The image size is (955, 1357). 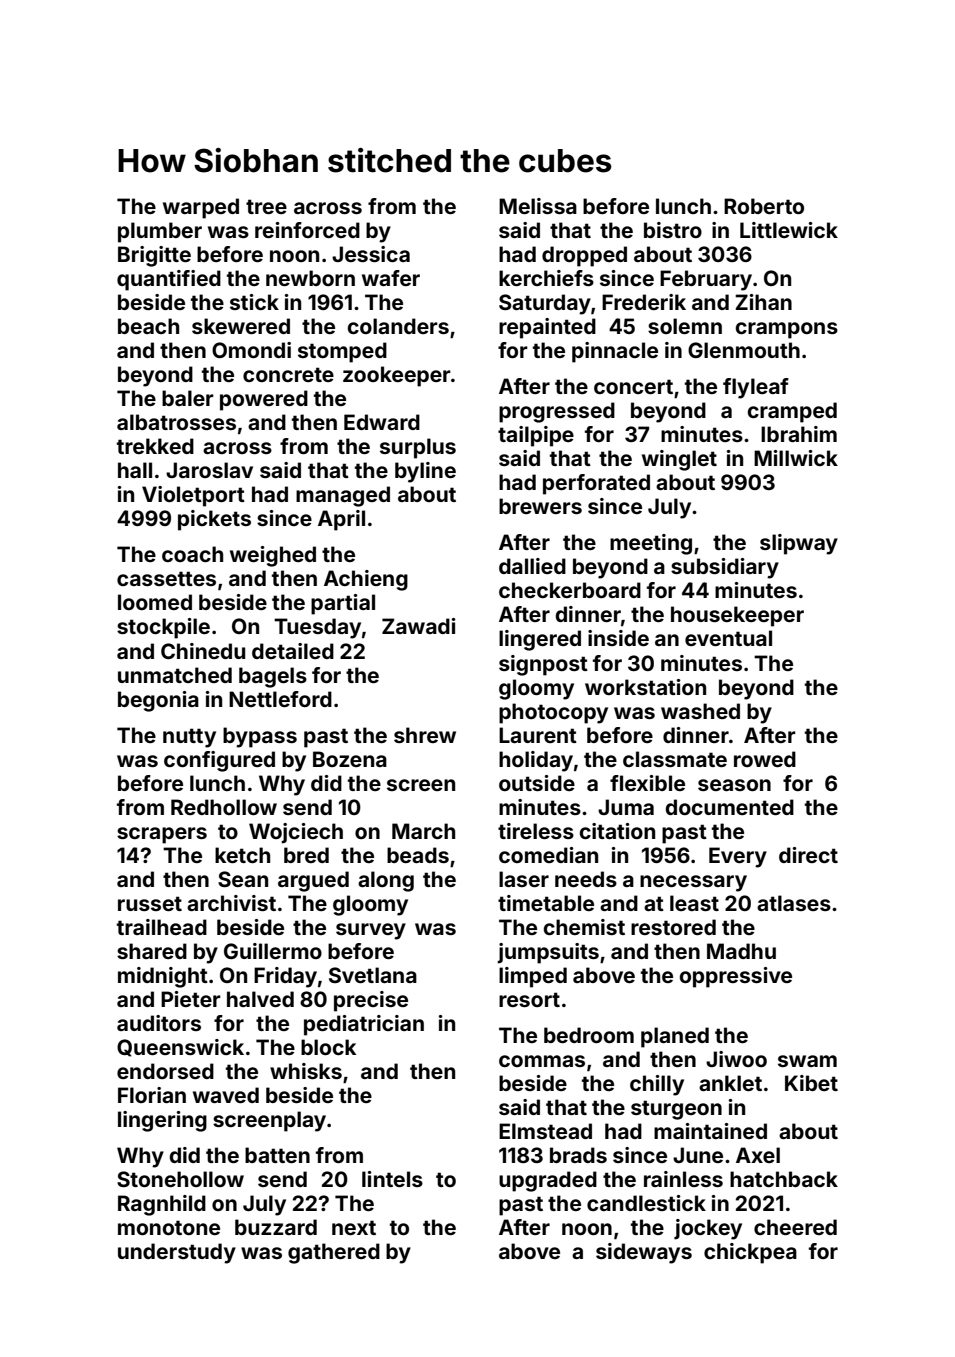 I want to click on outside, so click(x=537, y=783).
